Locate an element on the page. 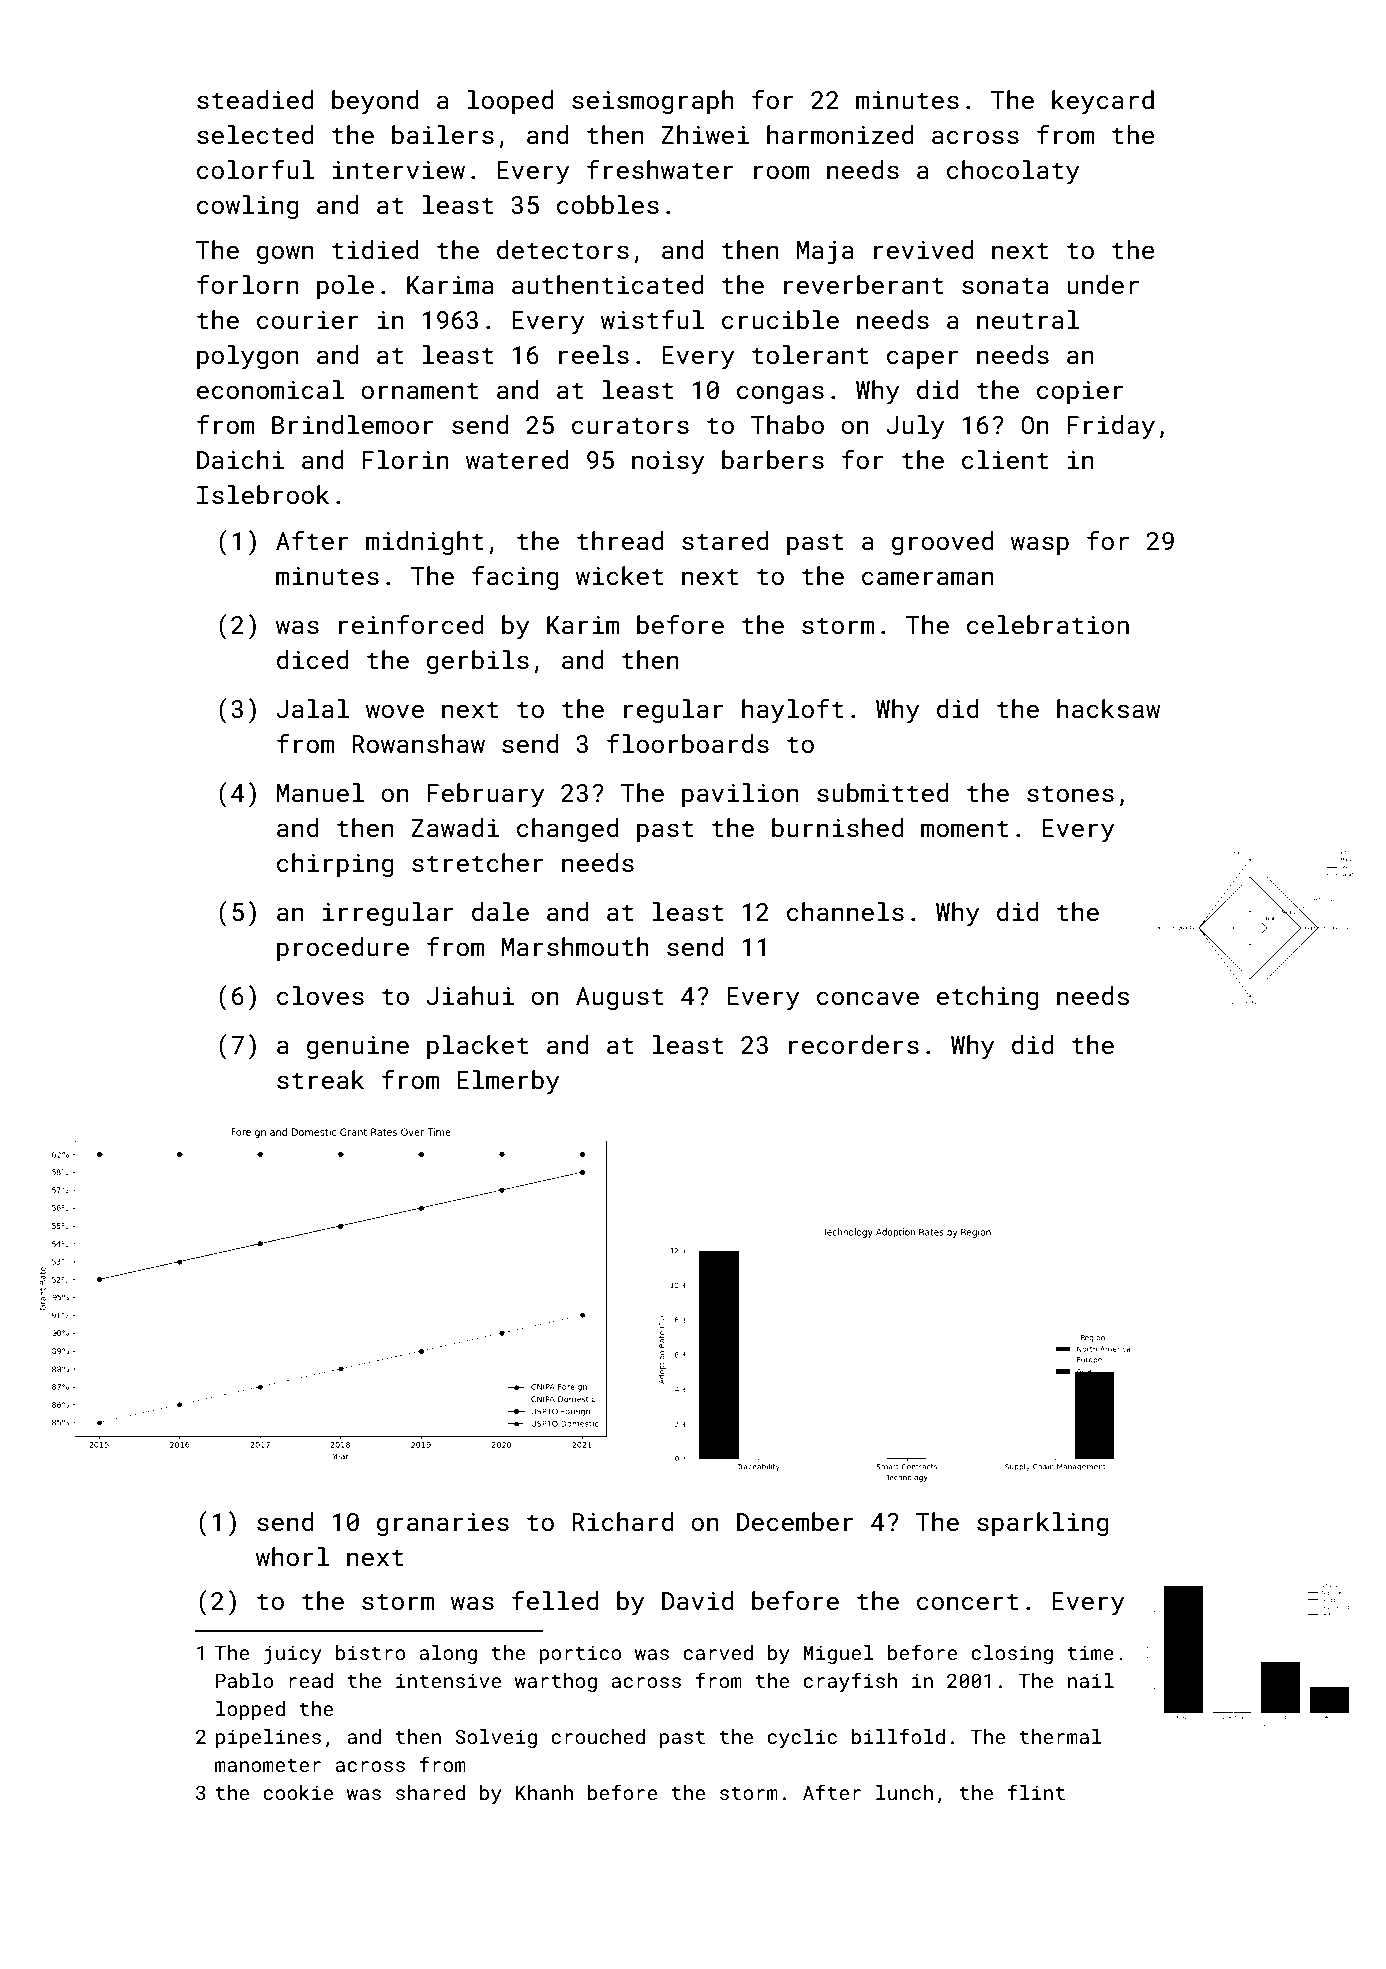 This page has width=1386, height=1969. grooved is located at coordinates (943, 543).
